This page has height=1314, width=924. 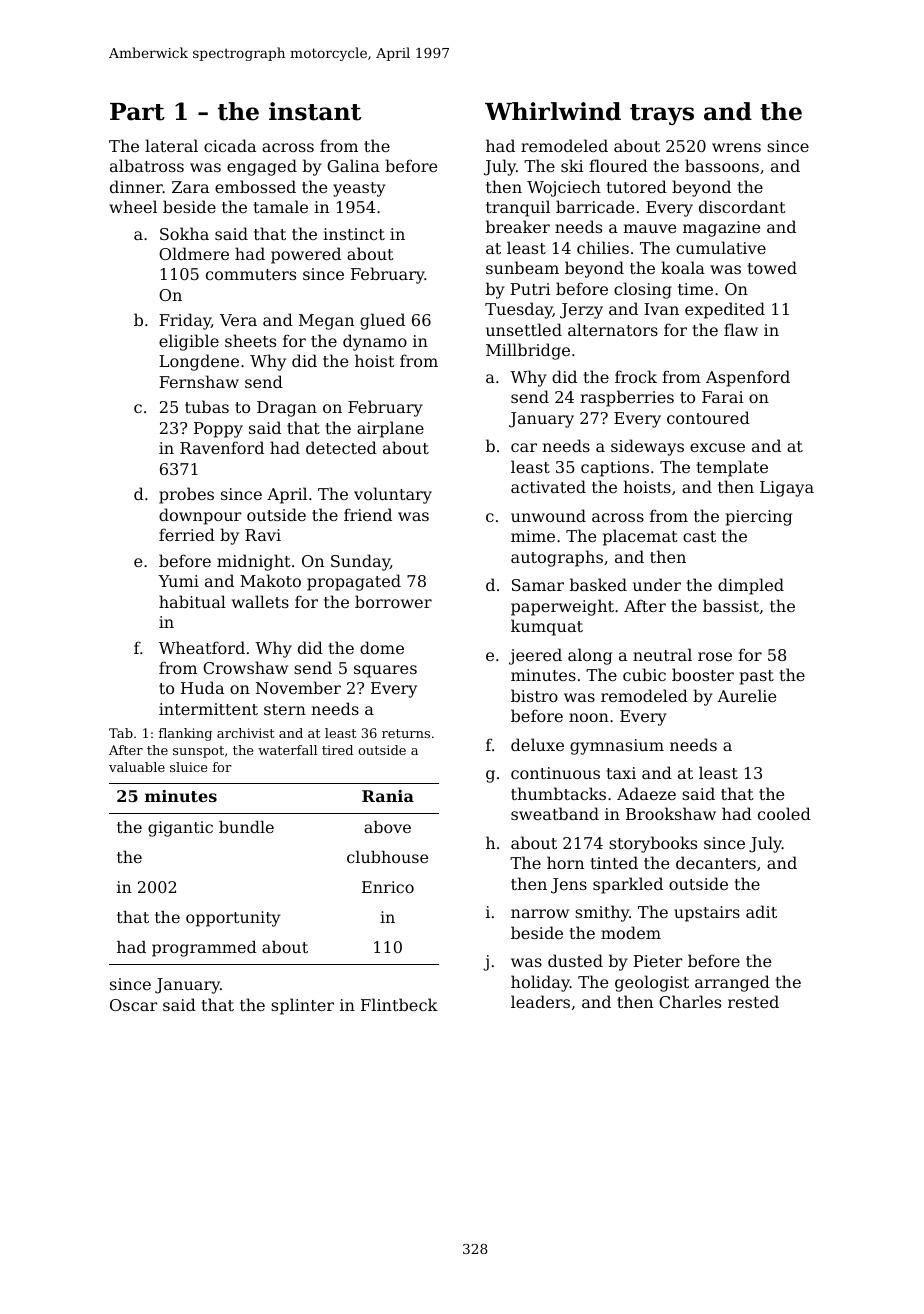 I want to click on airplane, so click(x=390, y=429).
